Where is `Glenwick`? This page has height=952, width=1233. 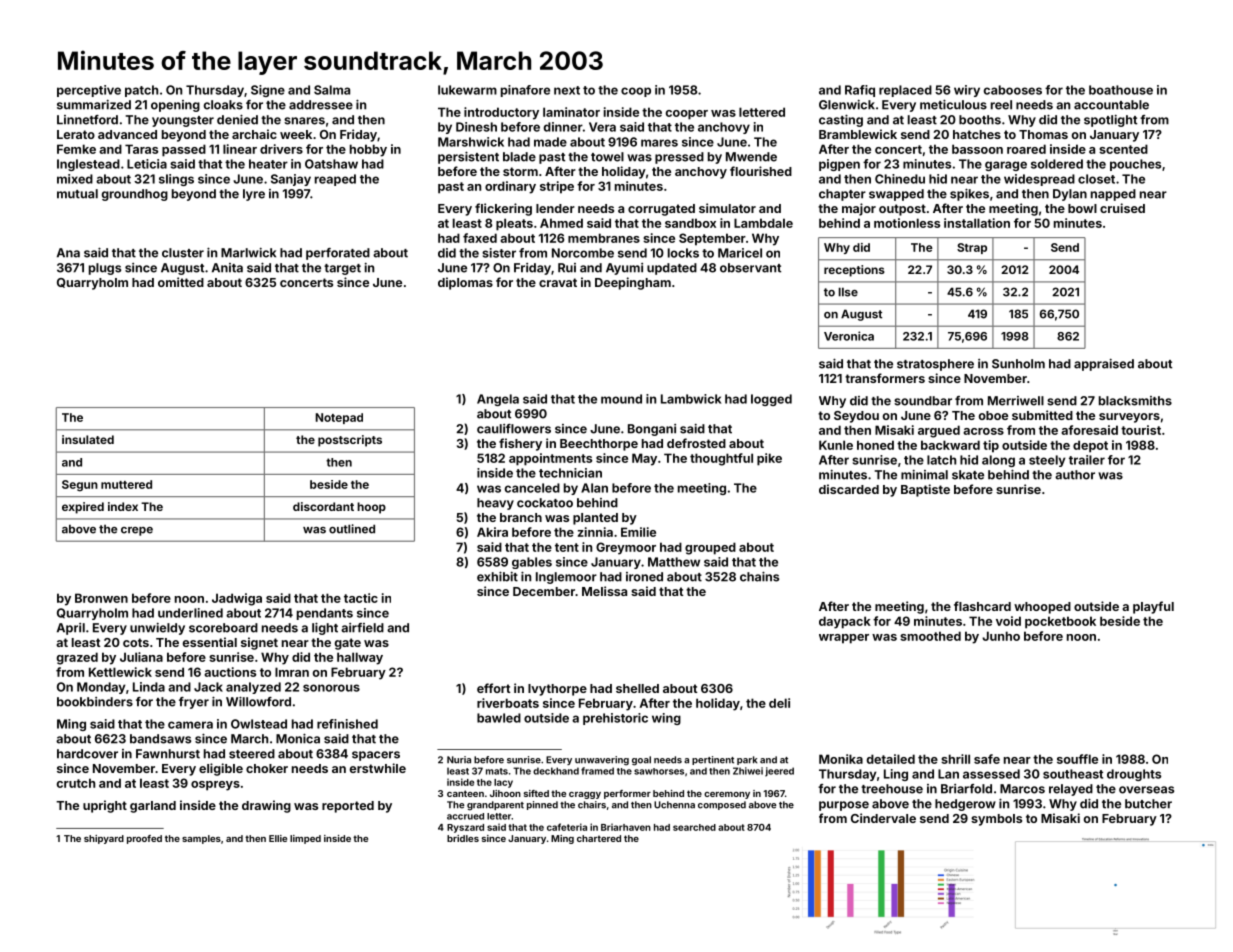 Glenwick is located at coordinates (847, 105).
